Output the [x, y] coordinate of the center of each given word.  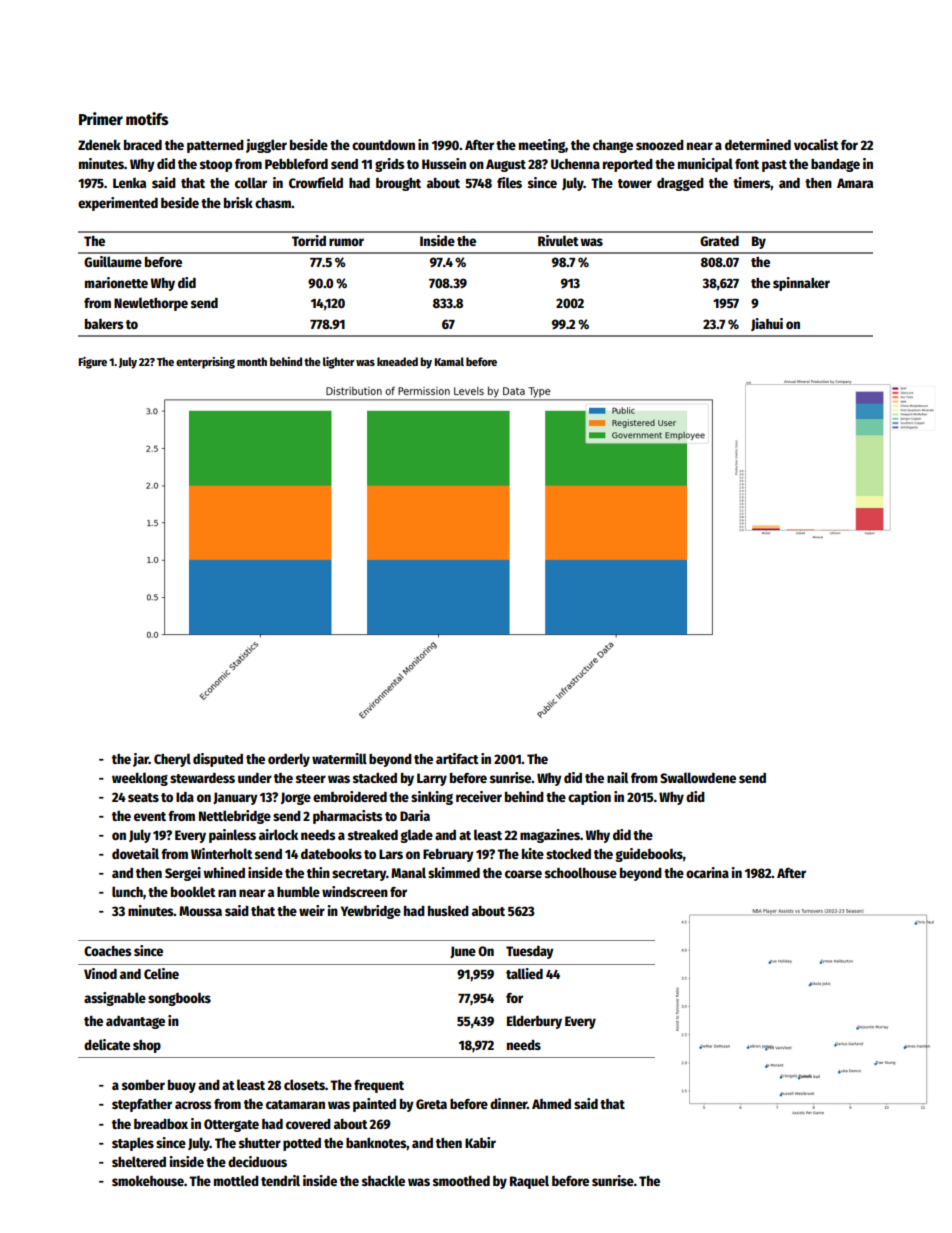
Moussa [200, 911]
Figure [92, 363]
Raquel [529, 1182]
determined [758, 144]
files [509, 182]
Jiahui [767, 324]
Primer [101, 118]
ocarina [707, 872]
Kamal [449, 361]
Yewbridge [371, 912]
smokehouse [148, 1181]
